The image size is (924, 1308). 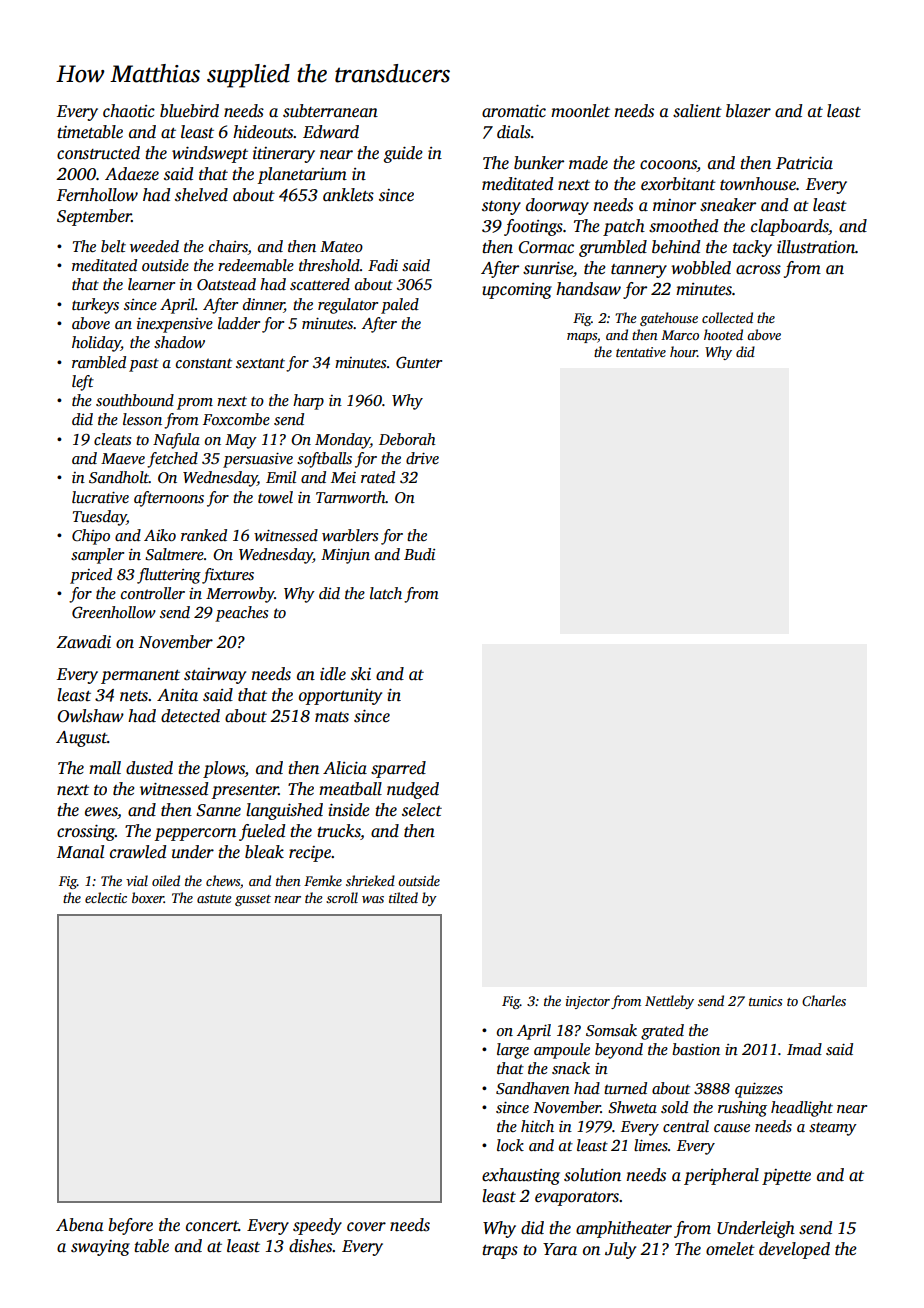 What do you see at coordinates (98, 153) in the screenshot?
I see `constructed` at bounding box center [98, 153].
